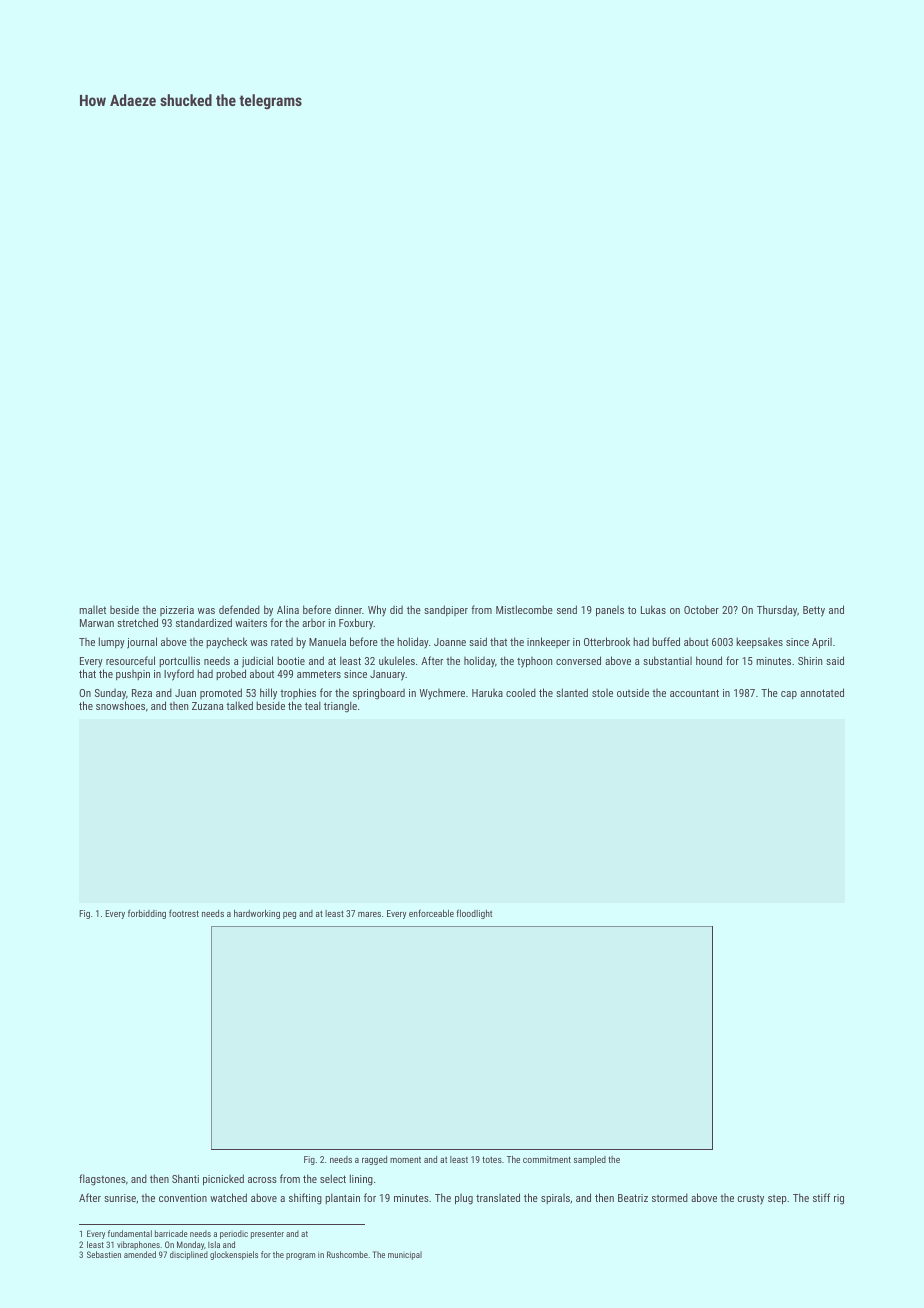  What do you see at coordinates (184, 913) in the image?
I see `footrest` at bounding box center [184, 913].
